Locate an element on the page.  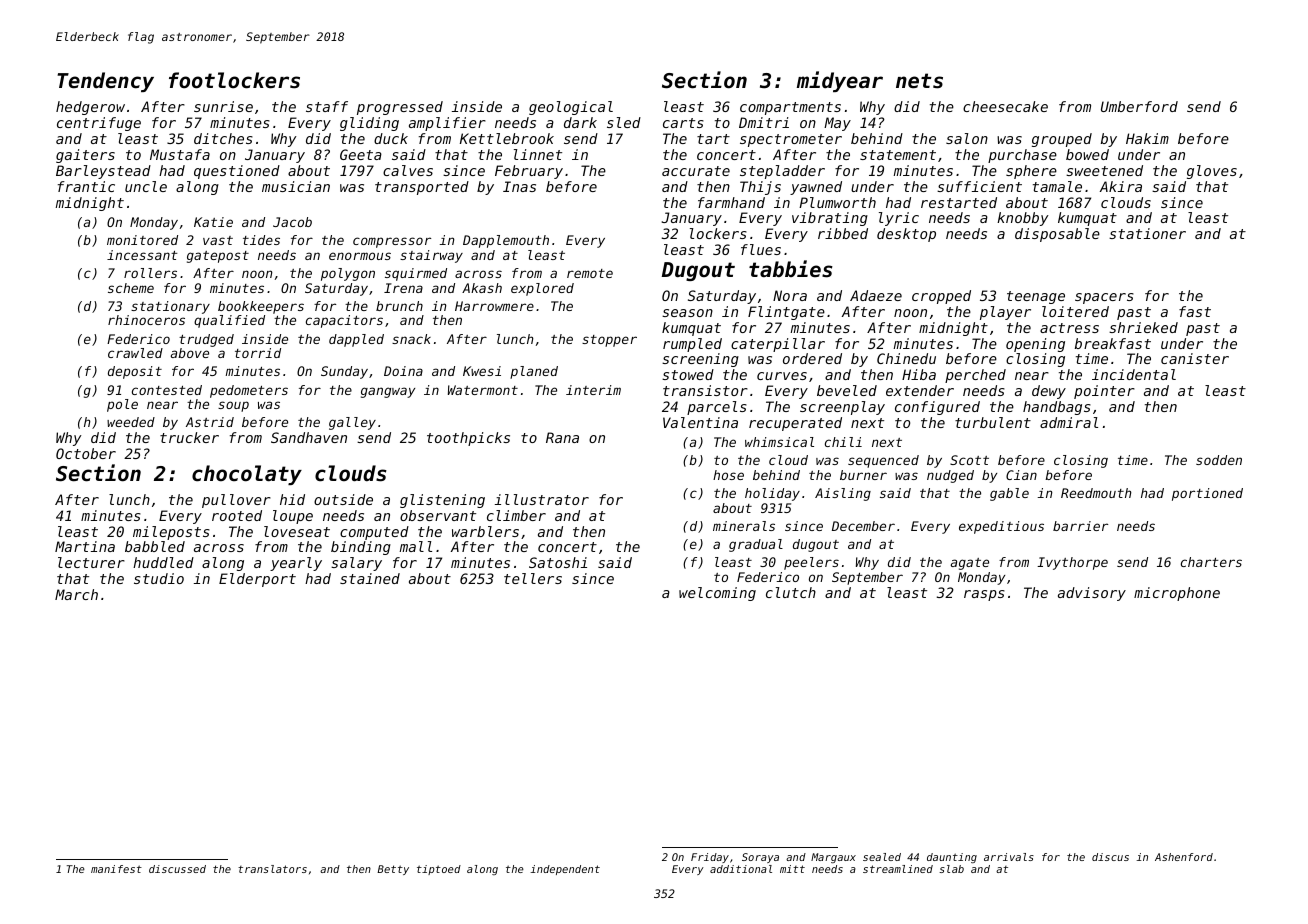
tamale is located at coordinates (1057, 186).
